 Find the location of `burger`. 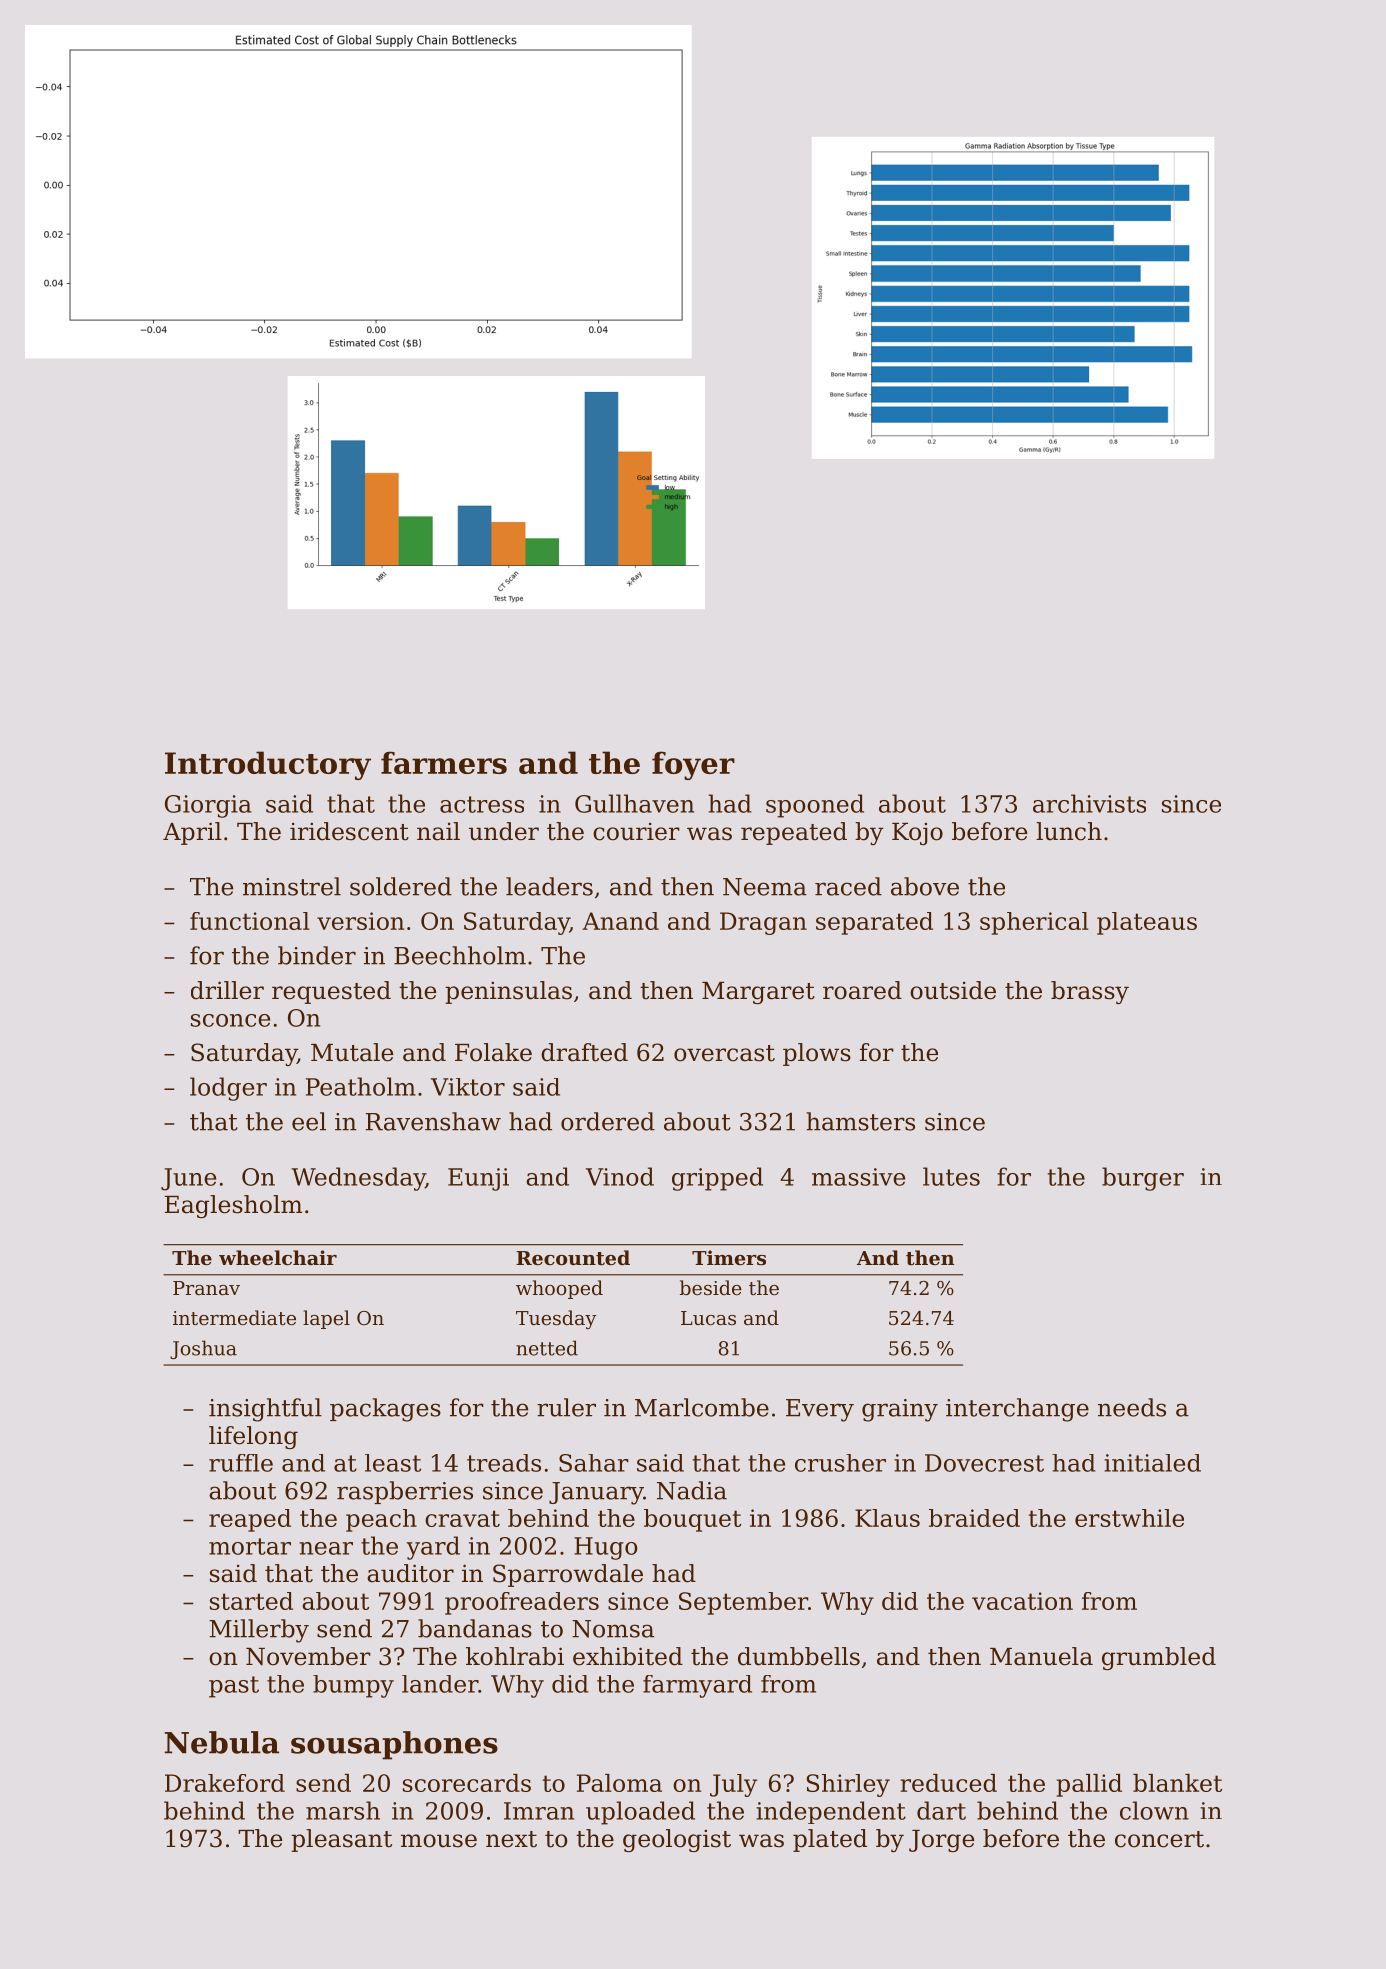

burger is located at coordinates (1143, 1179).
